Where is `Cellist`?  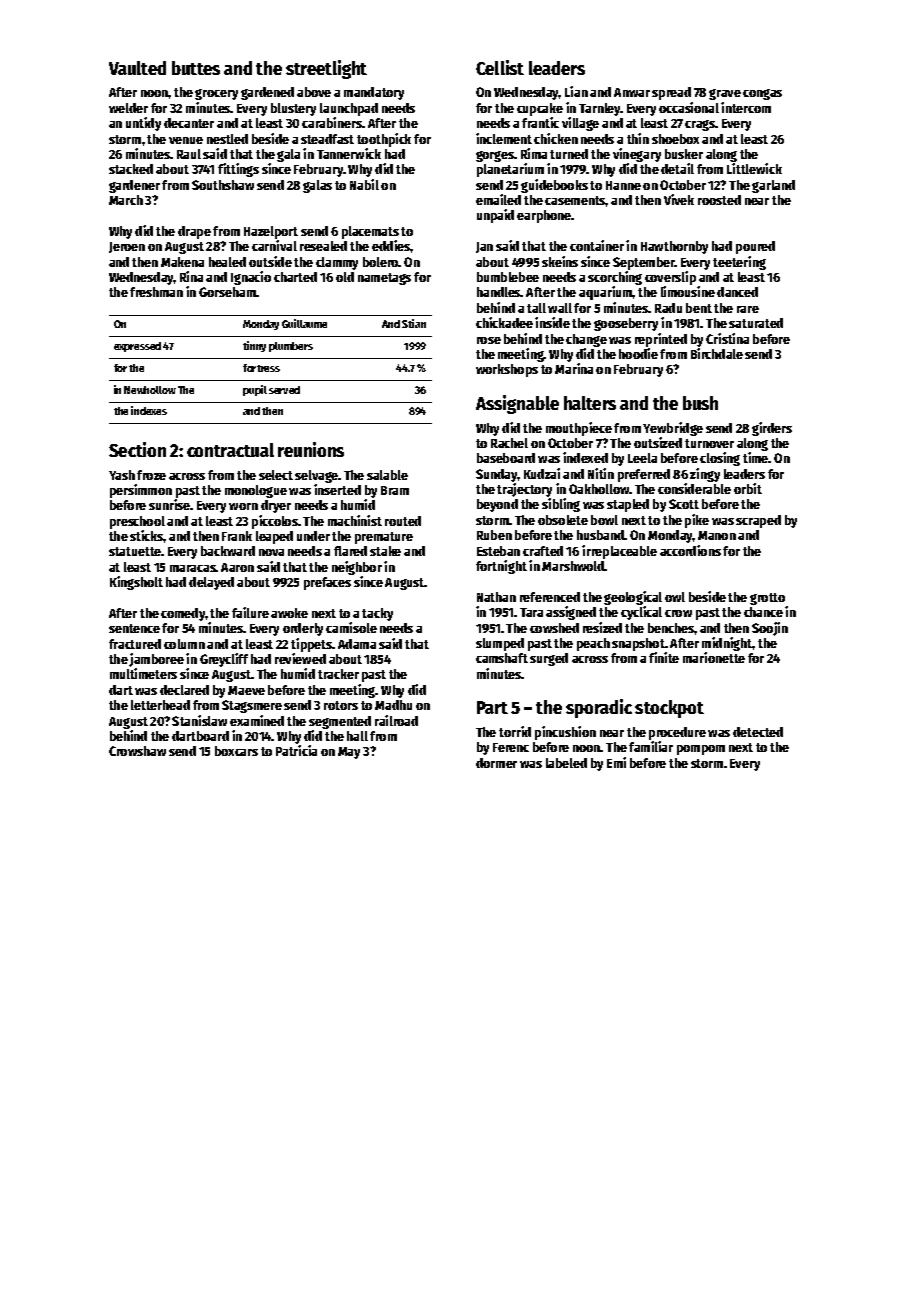
Cellist is located at coordinates (500, 67).
